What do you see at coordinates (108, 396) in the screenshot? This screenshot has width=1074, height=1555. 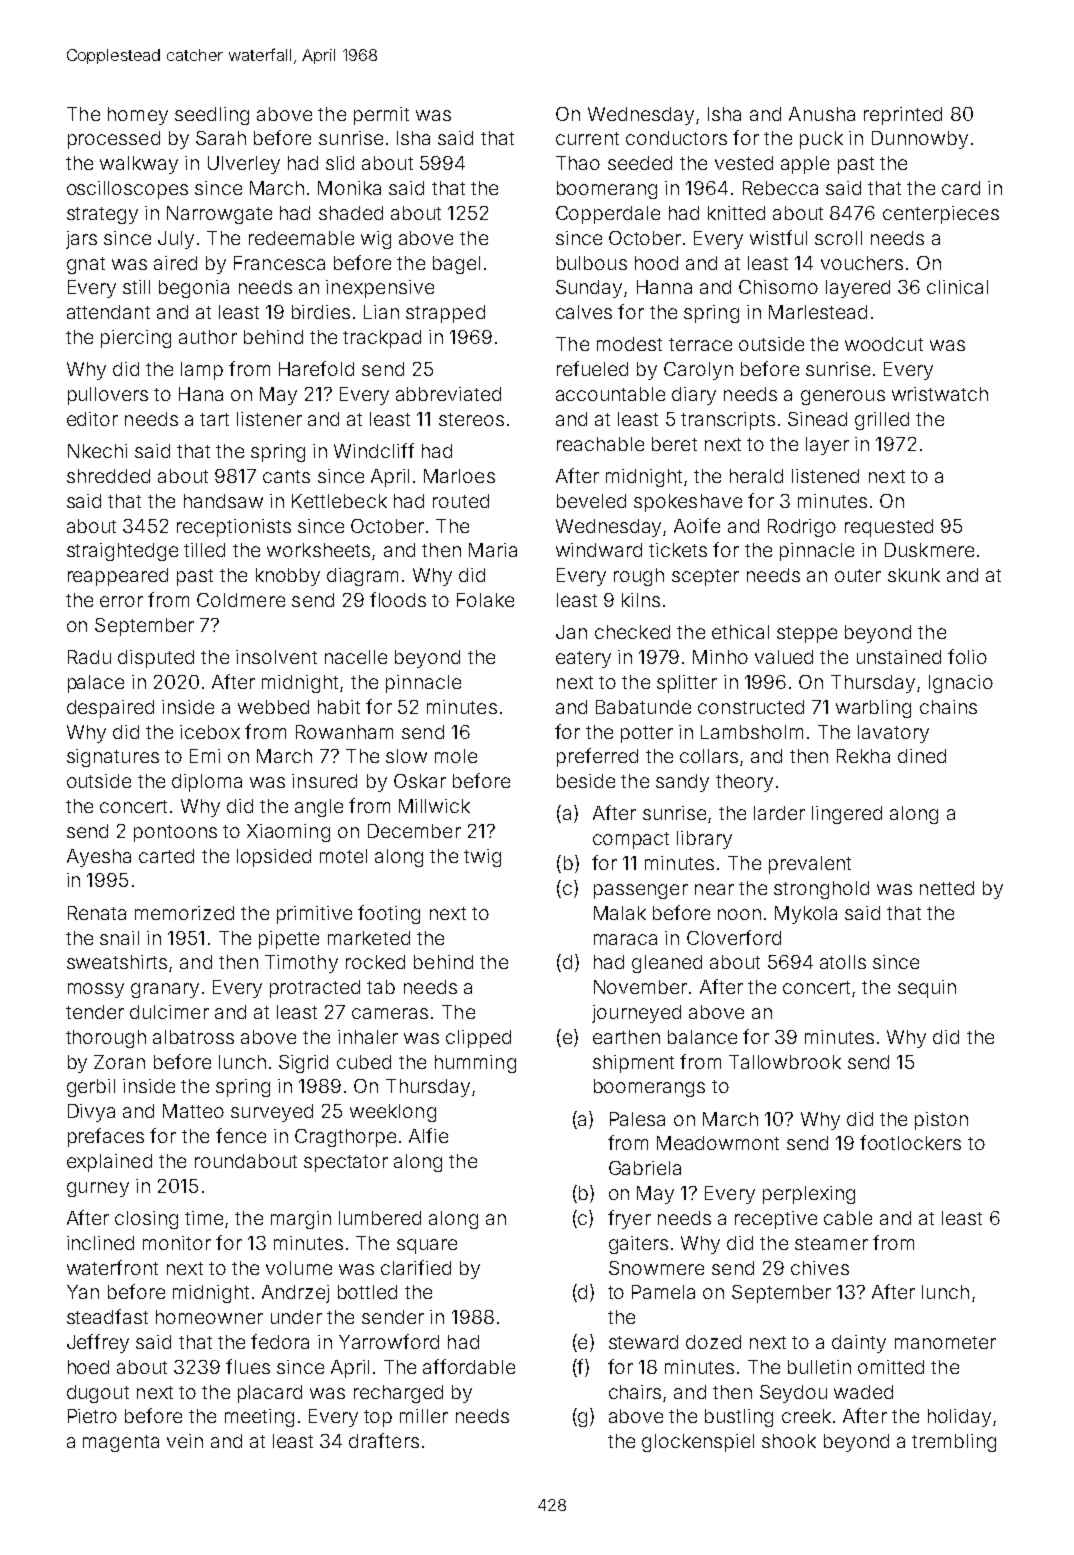 I see `pullovers` at bounding box center [108, 396].
